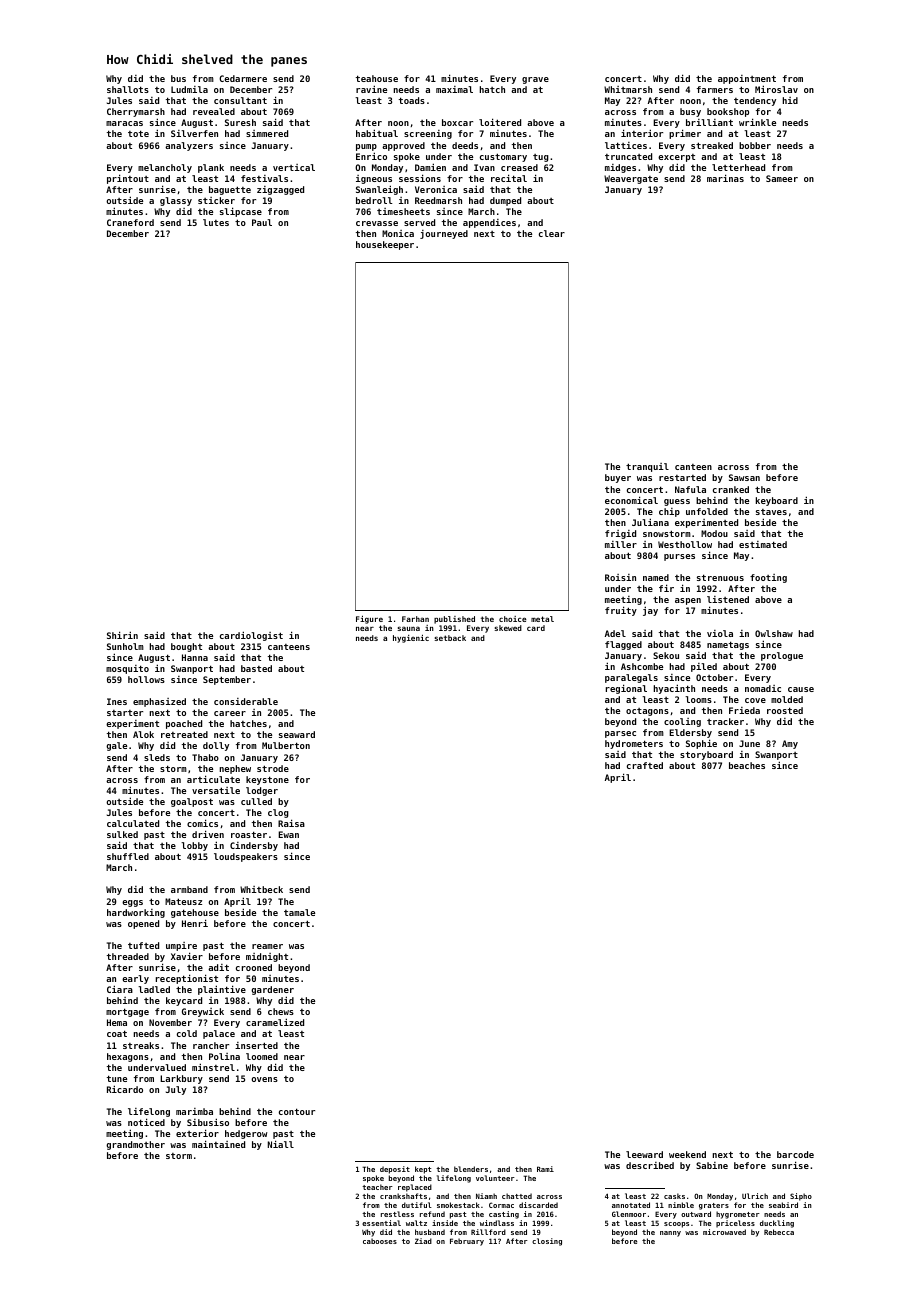 This screenshot has width=924, height=1308. Describe the element at coordinates (795, 1154) in the screenshot. I see `barcode` at that location.
